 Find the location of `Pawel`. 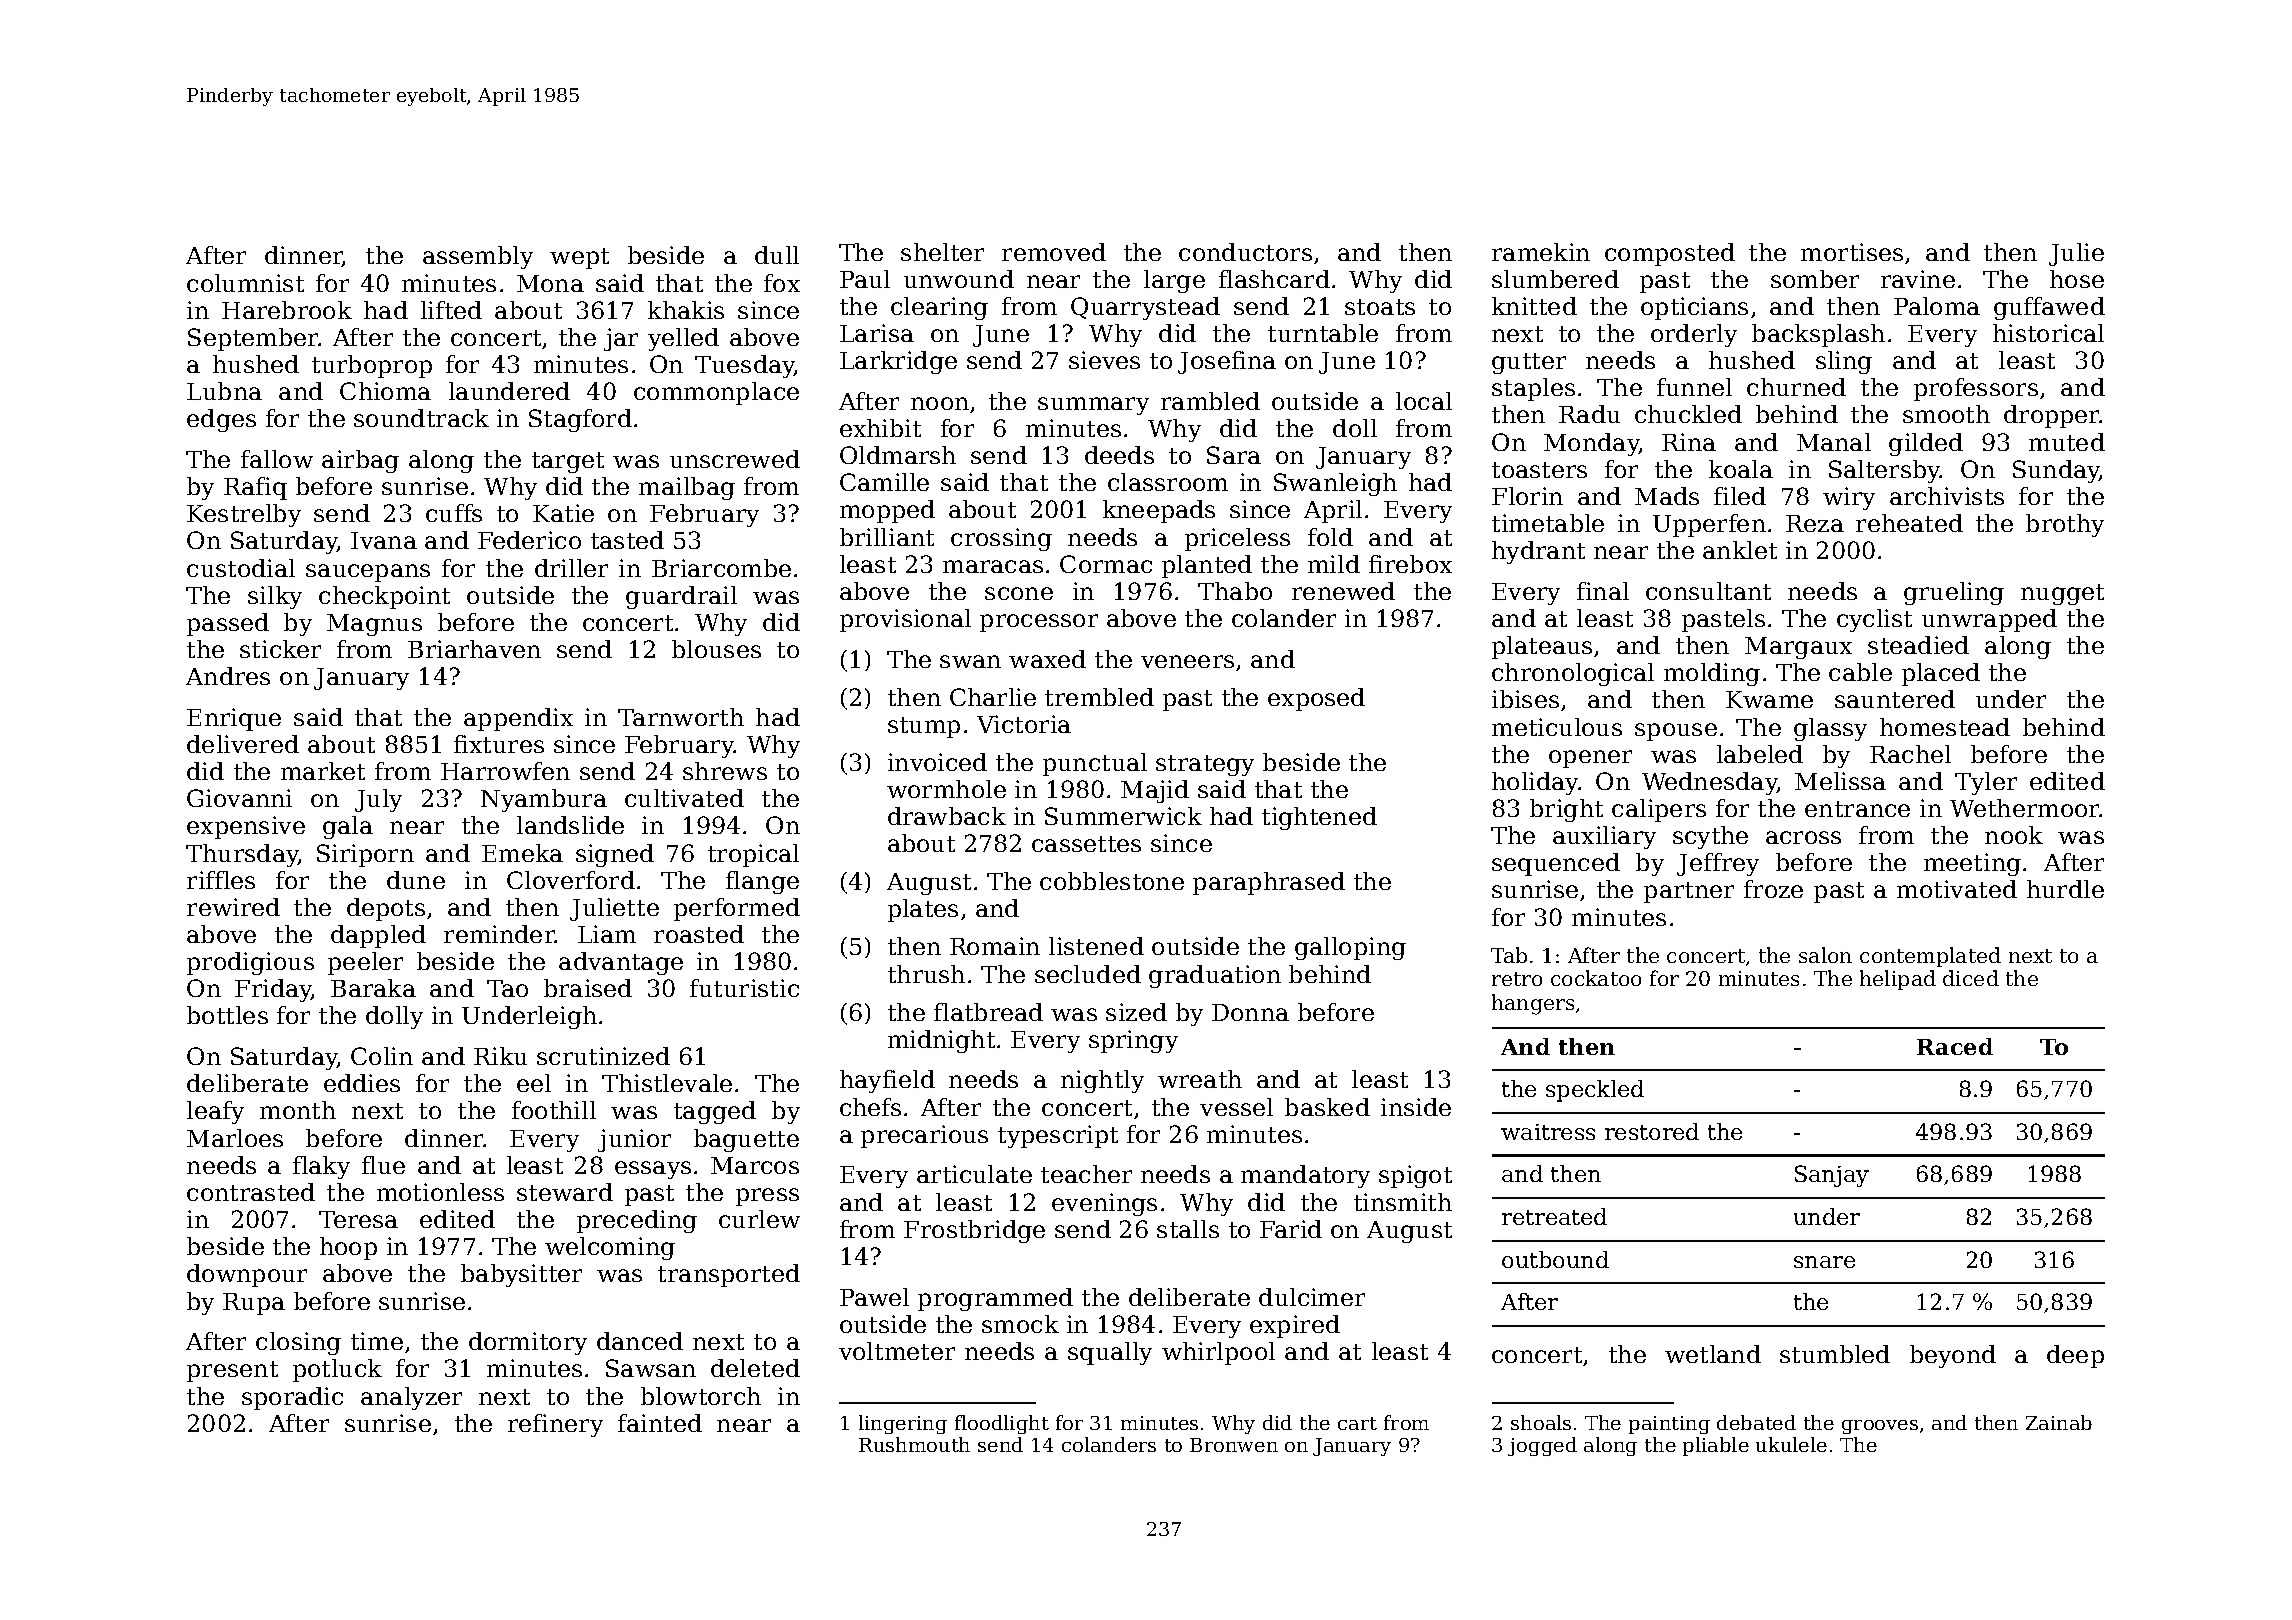

Pawel is located at coordinates (874, 1297).
